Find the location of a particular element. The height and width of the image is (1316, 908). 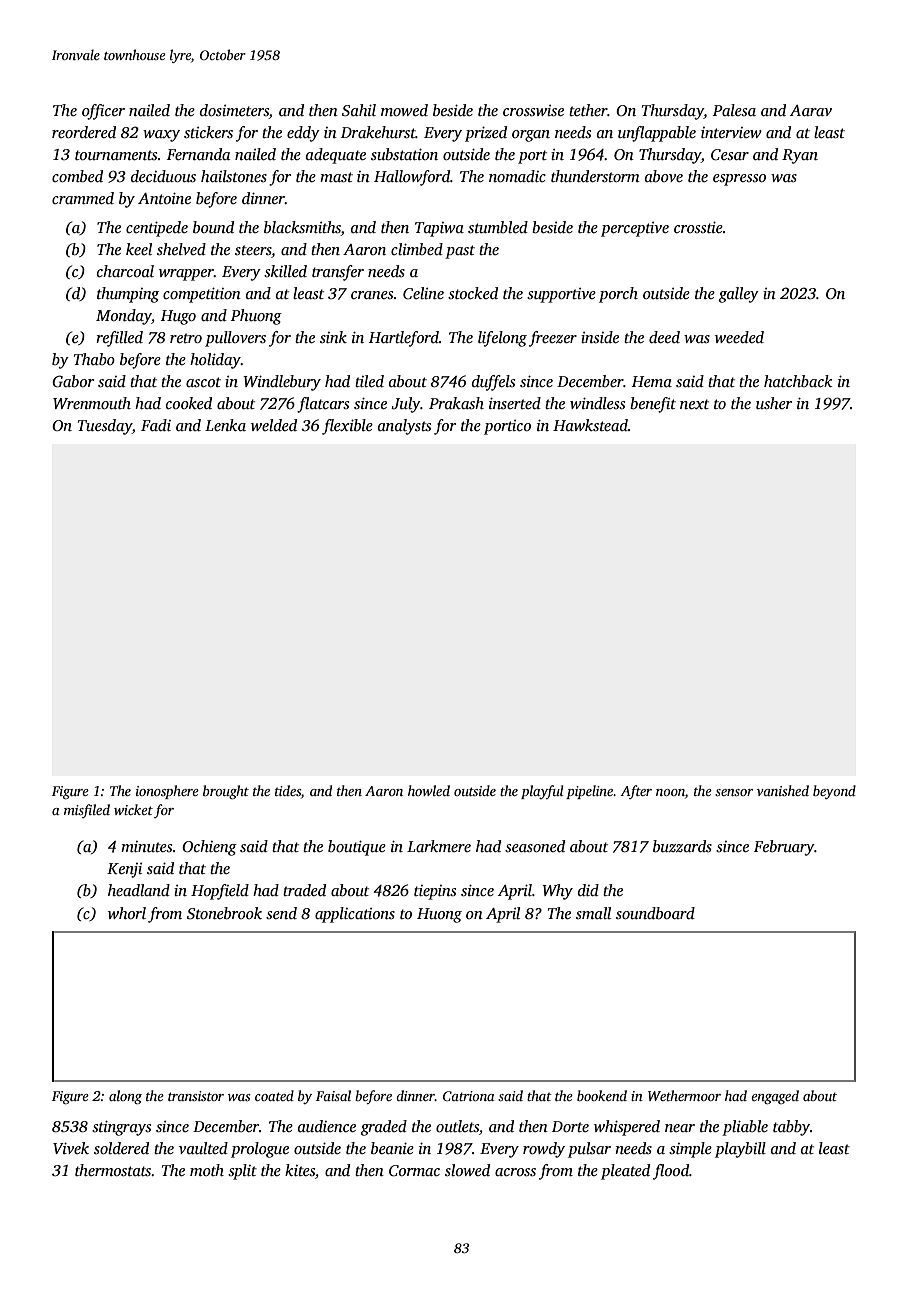

whorl is located at coordinates (127, 913).
